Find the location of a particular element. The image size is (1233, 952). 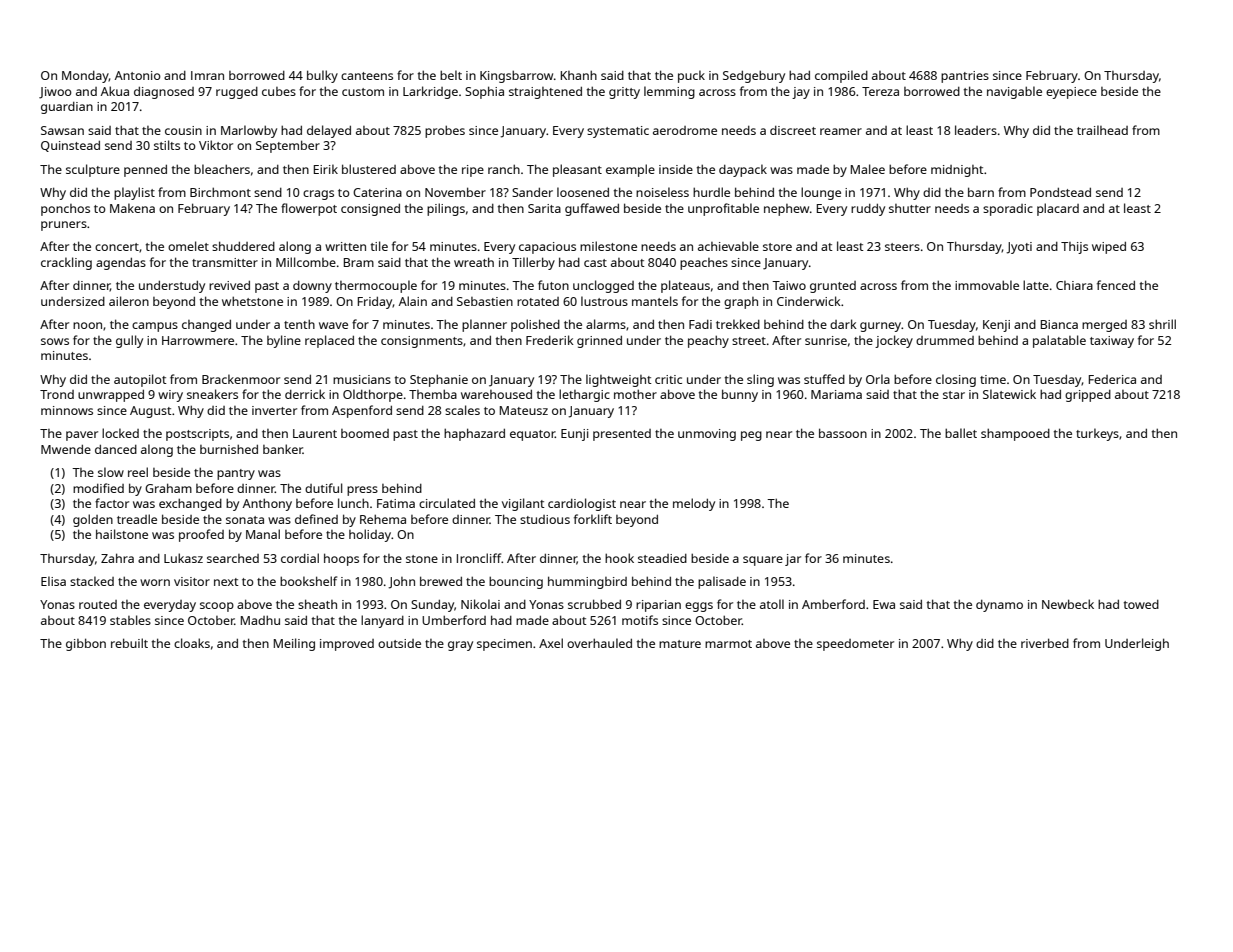

pilings is located at coordinates (446, 209).
